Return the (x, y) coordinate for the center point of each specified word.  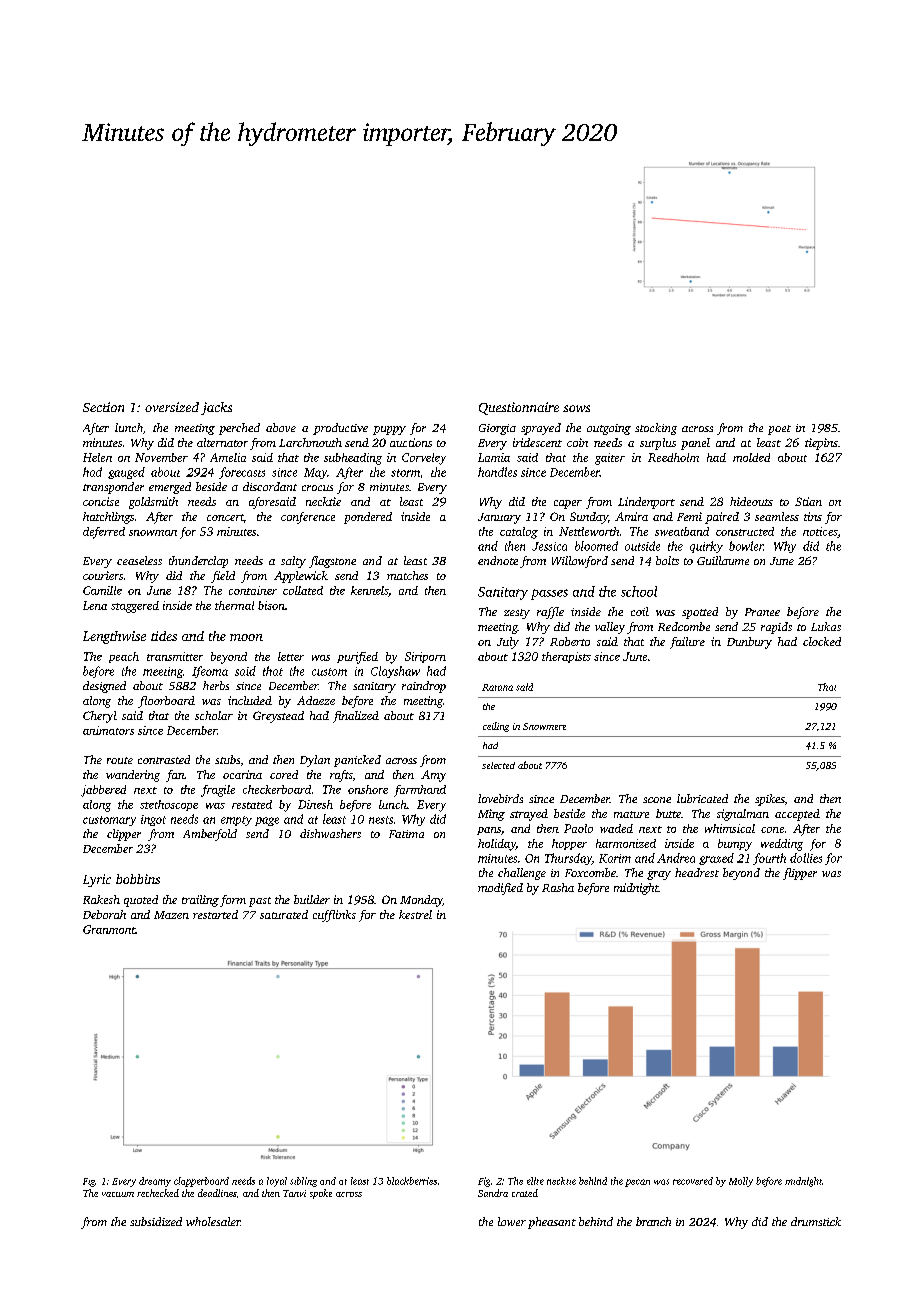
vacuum (118, 1194)
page (267, 821)
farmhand (420, 791)
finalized (356, 717)
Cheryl (100, 717)
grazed (716, 859)
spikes (770, 800)
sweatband (682, 531)
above (281, 427)
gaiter (610, 459)
